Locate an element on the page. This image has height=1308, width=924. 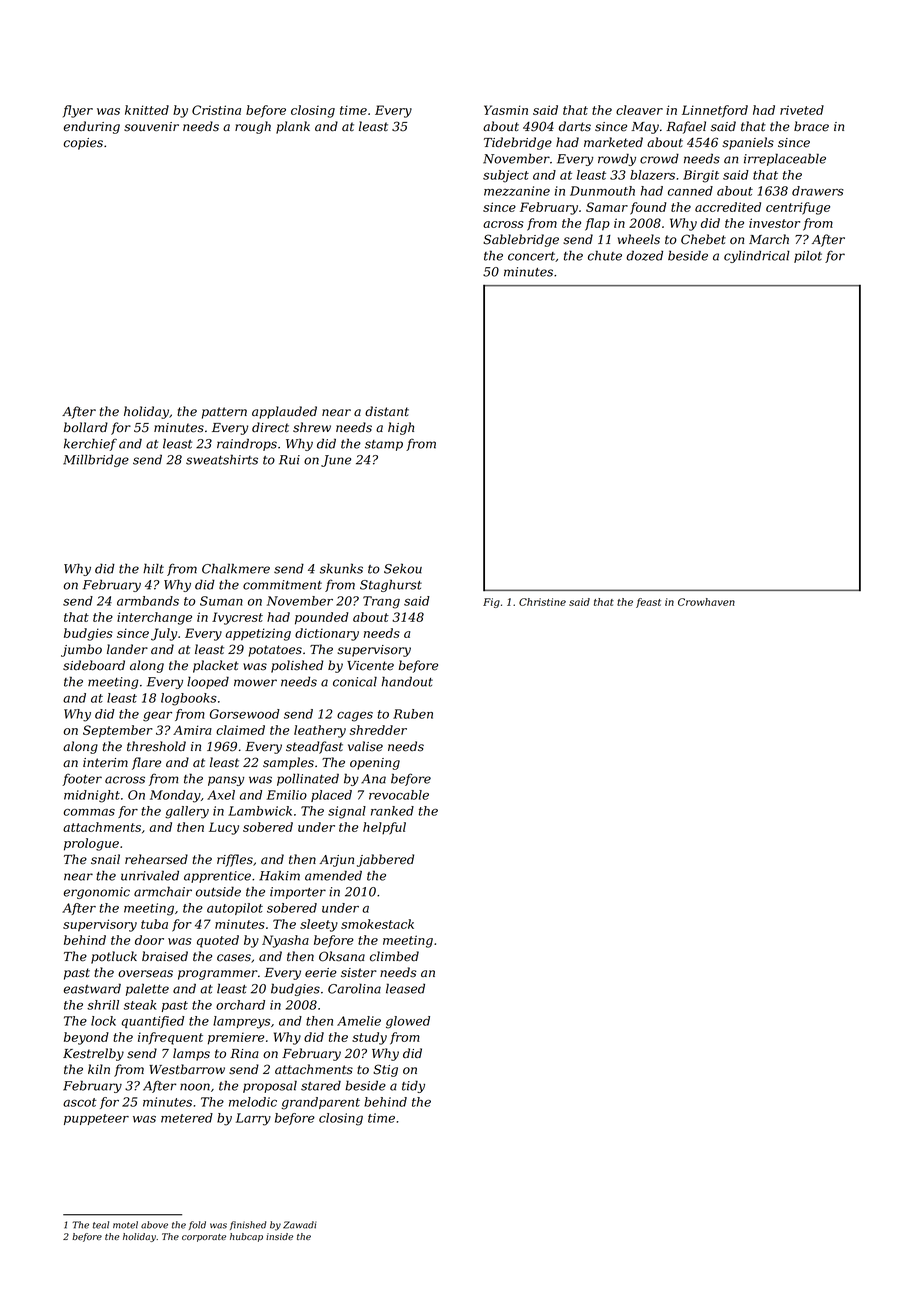
leased is located at coordinates (405, 988).
